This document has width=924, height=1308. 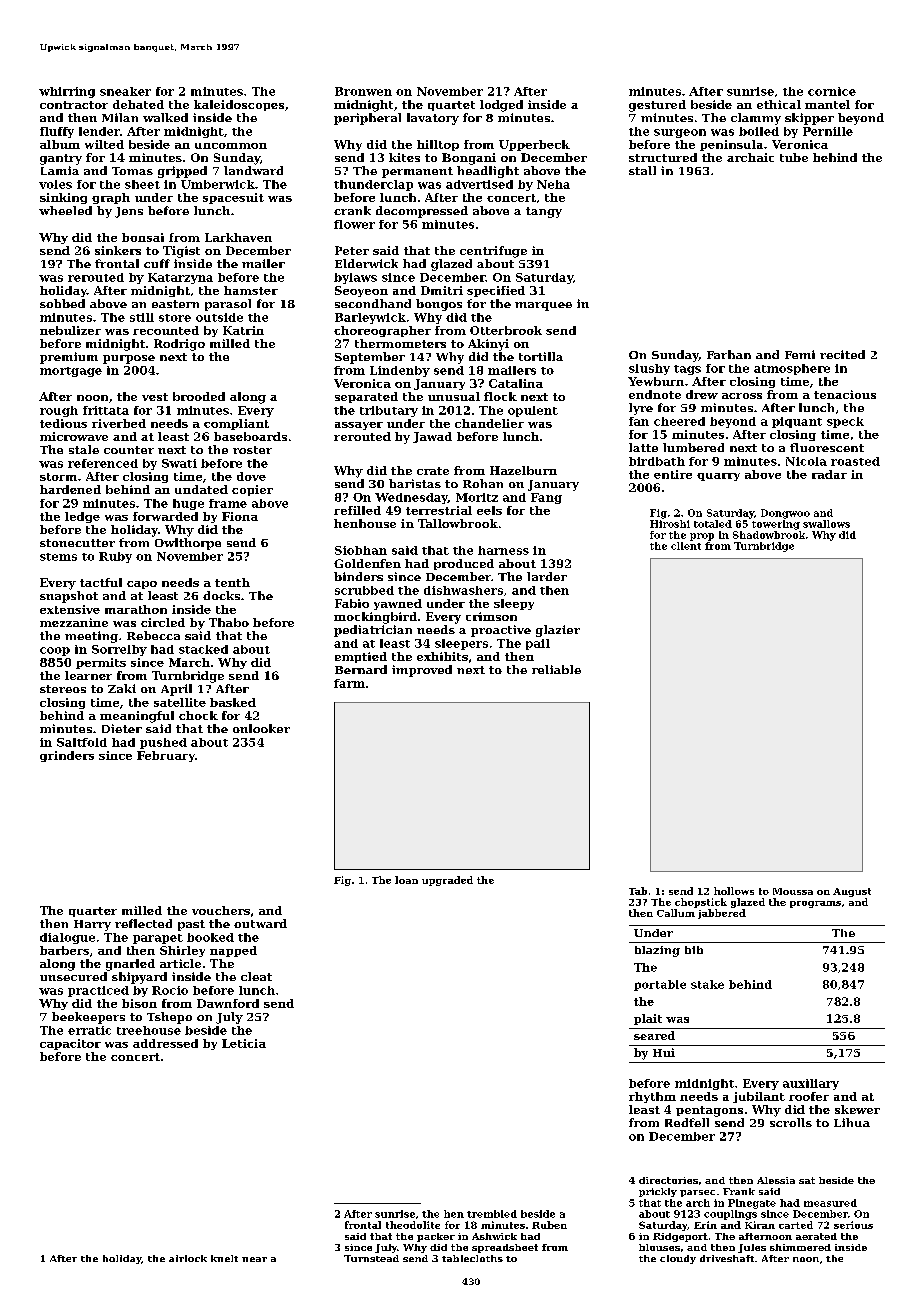 What do you see at coordinates (371, 1258) in the document?
I see `Turnstead` at bounding box center [371, 1258].
